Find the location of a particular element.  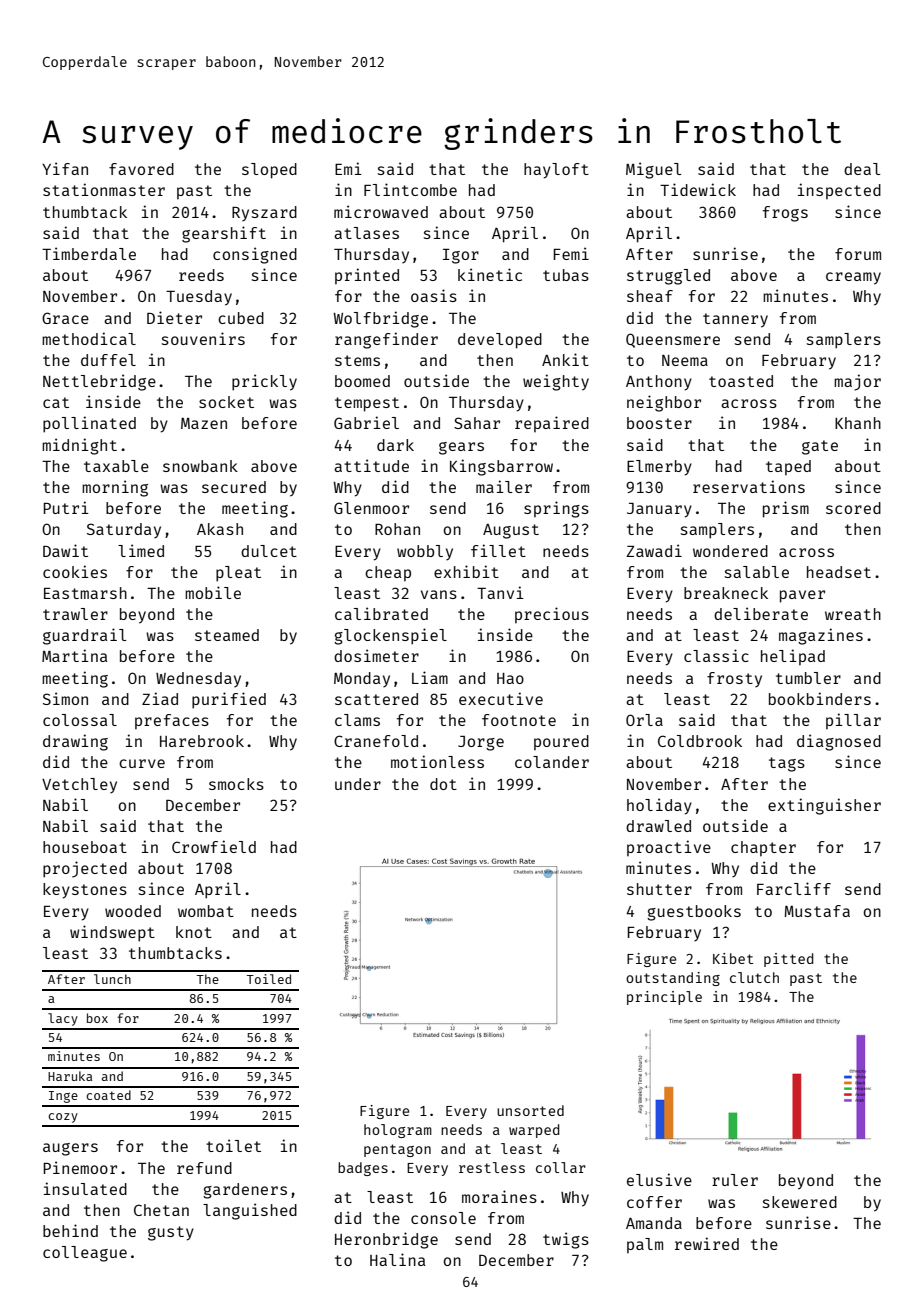

Miguel is located at coordinates (654, 170).
